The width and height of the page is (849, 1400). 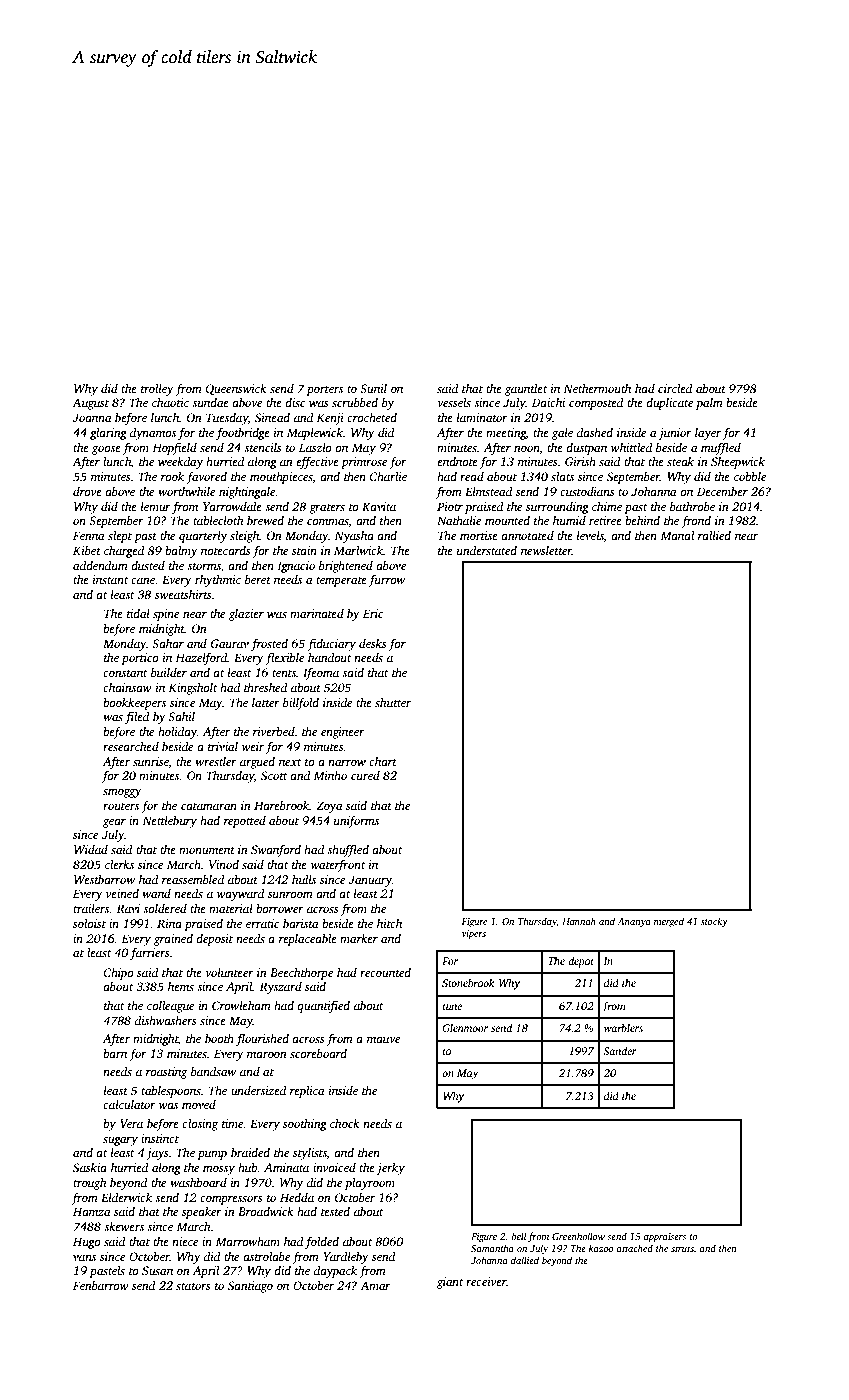 I want to click on Sheepwick, so click(x=738, y=463).
